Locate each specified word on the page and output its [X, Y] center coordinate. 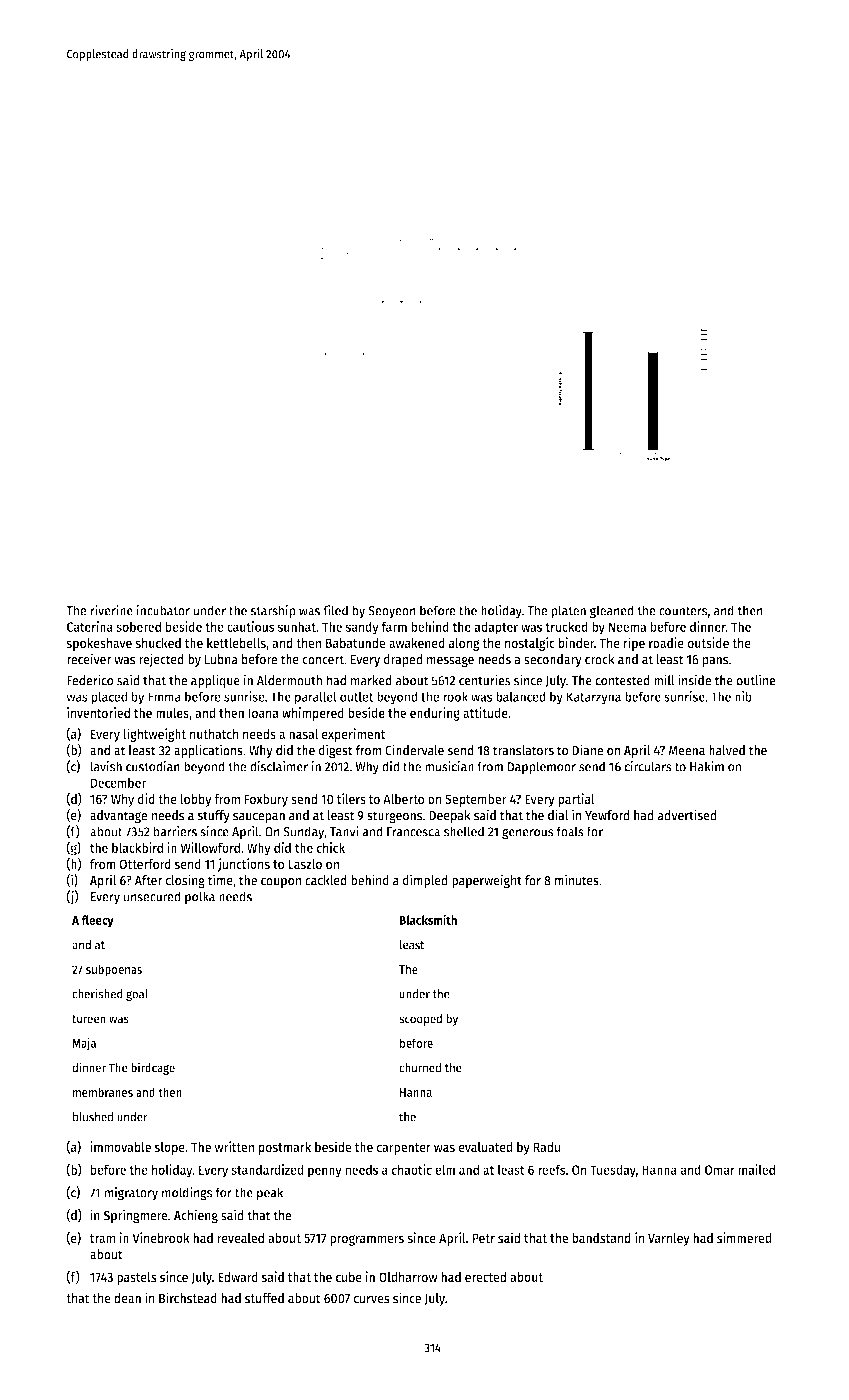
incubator [163, 610]
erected [485, 1277]
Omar [720, 1170]
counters [683, 611]
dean [127, 1298]
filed [335, 610]
